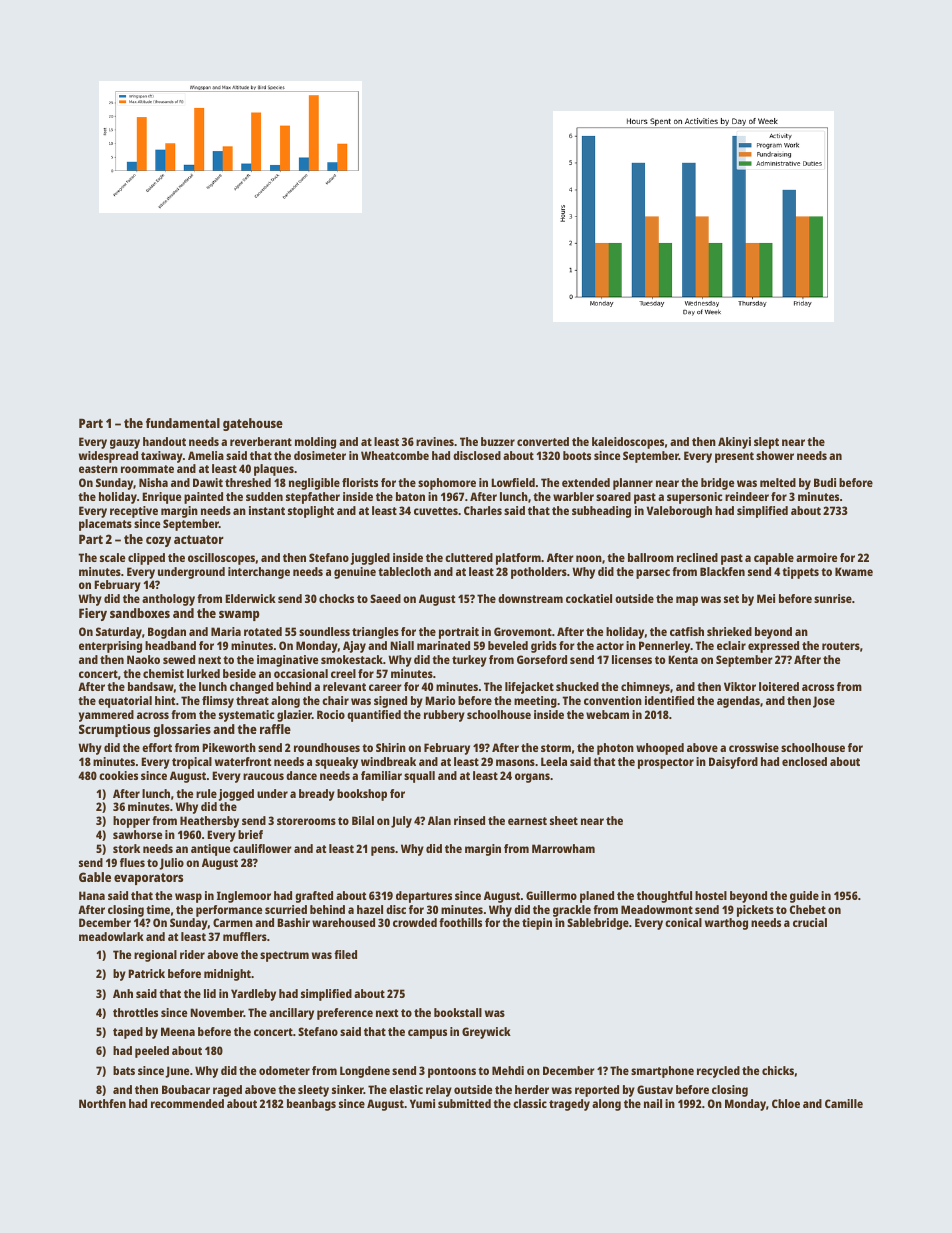 The height and width of the page is (1233, 952). Describe the element at coordinates (718, 1072) in the page. I see `recycled` at that location.
